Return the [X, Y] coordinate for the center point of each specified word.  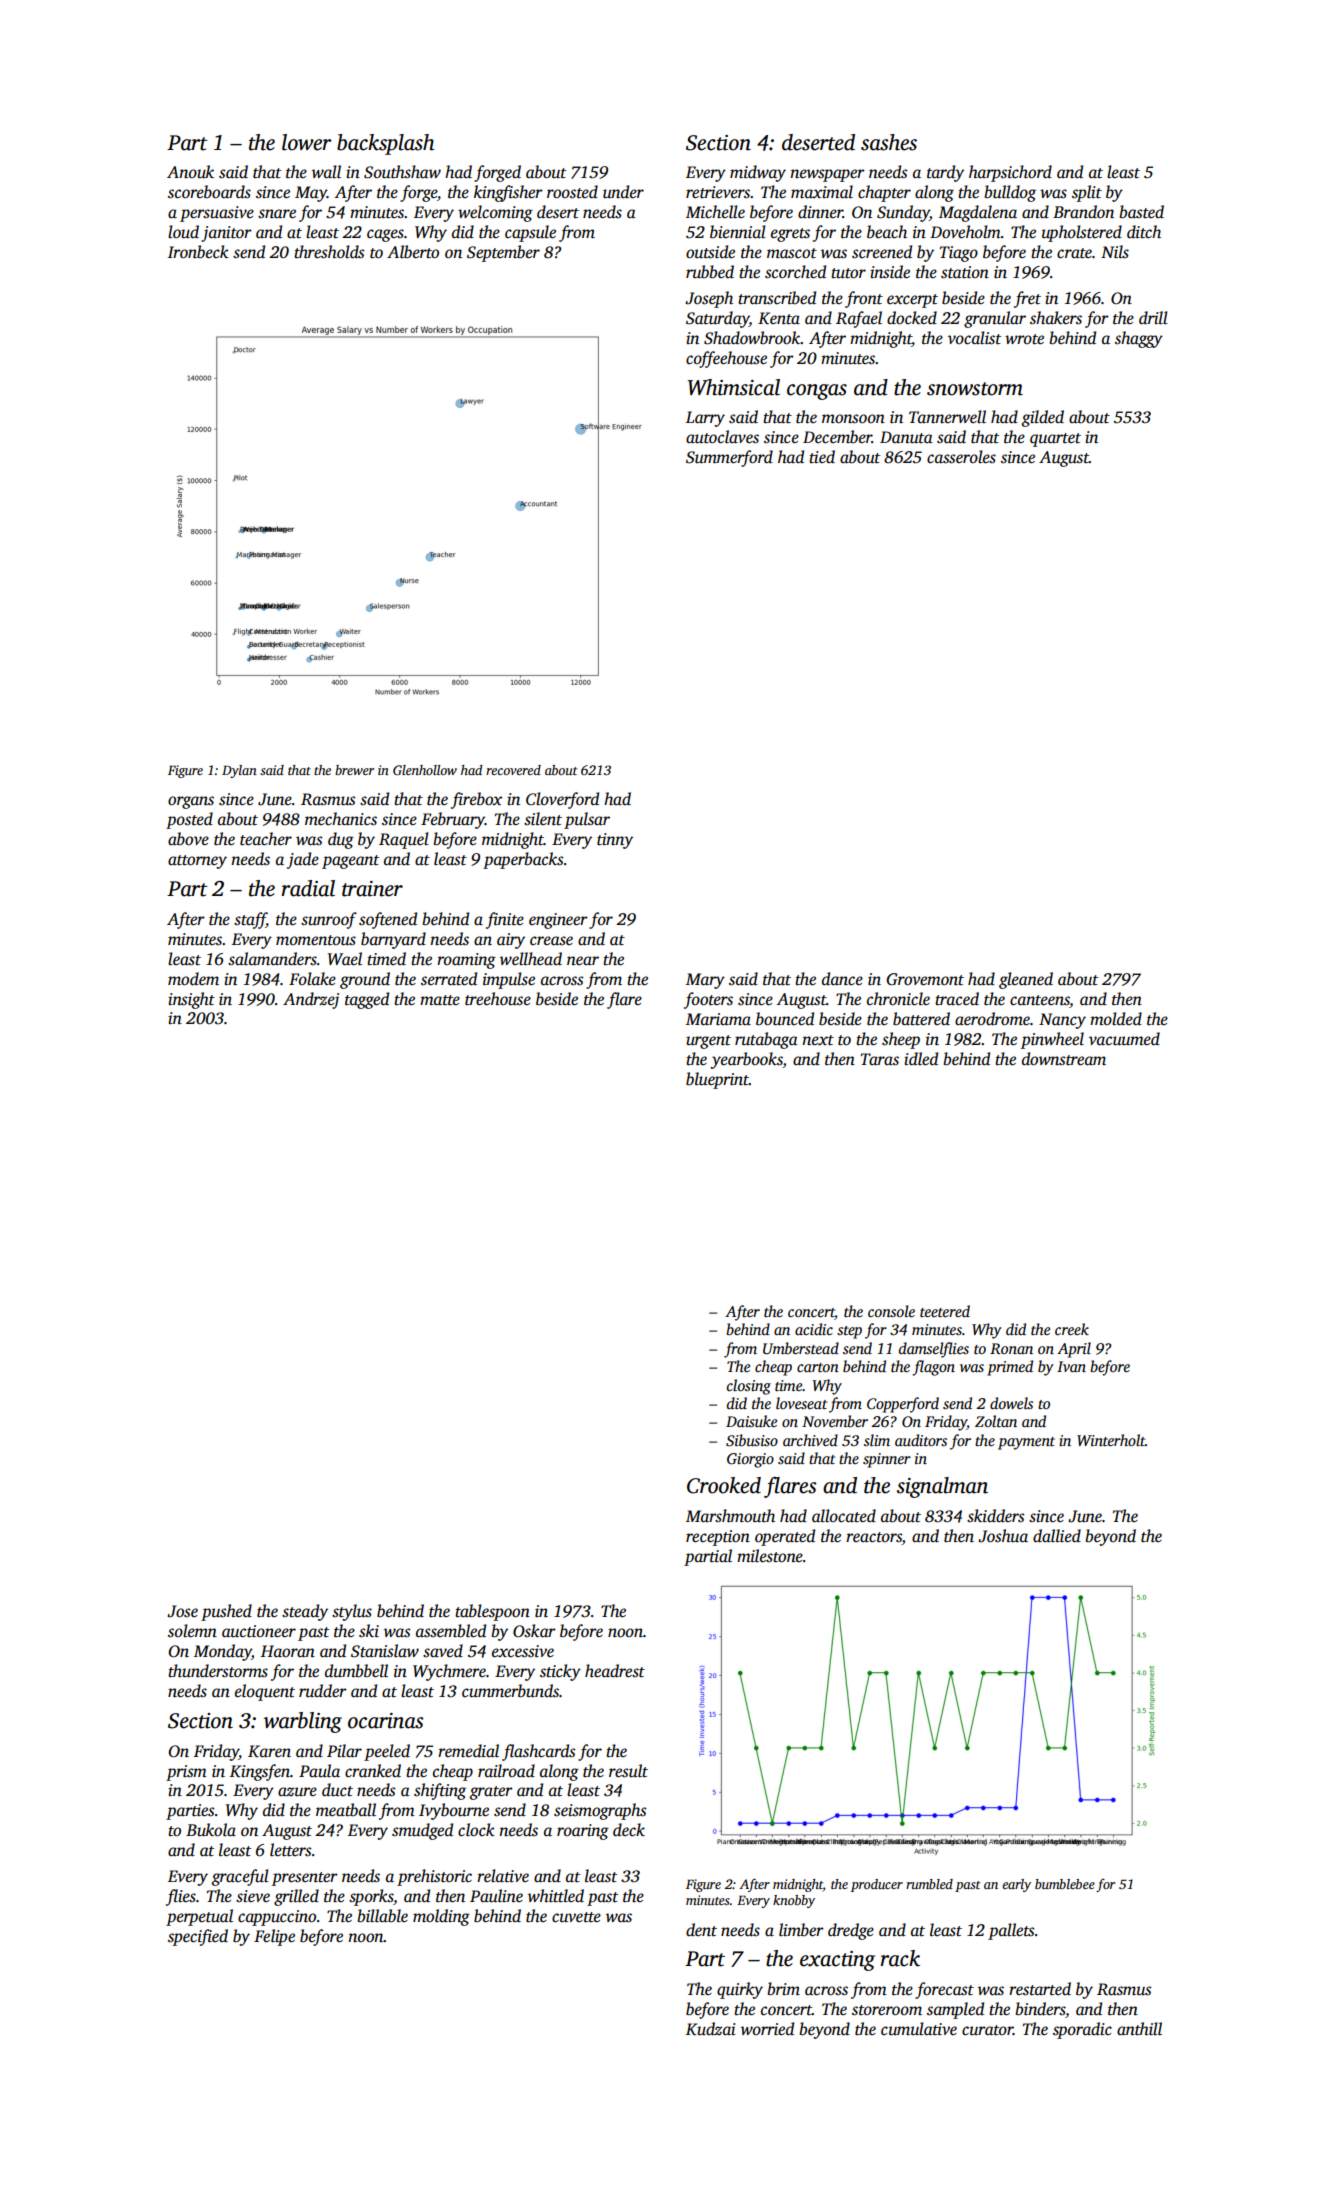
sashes [889, 142]
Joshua [1003, 1536]
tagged [367, 1000]
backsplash [385, 144]
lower [307, 142]
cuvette [576, 1917]
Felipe [274, 1937]
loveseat [801, 1403]
